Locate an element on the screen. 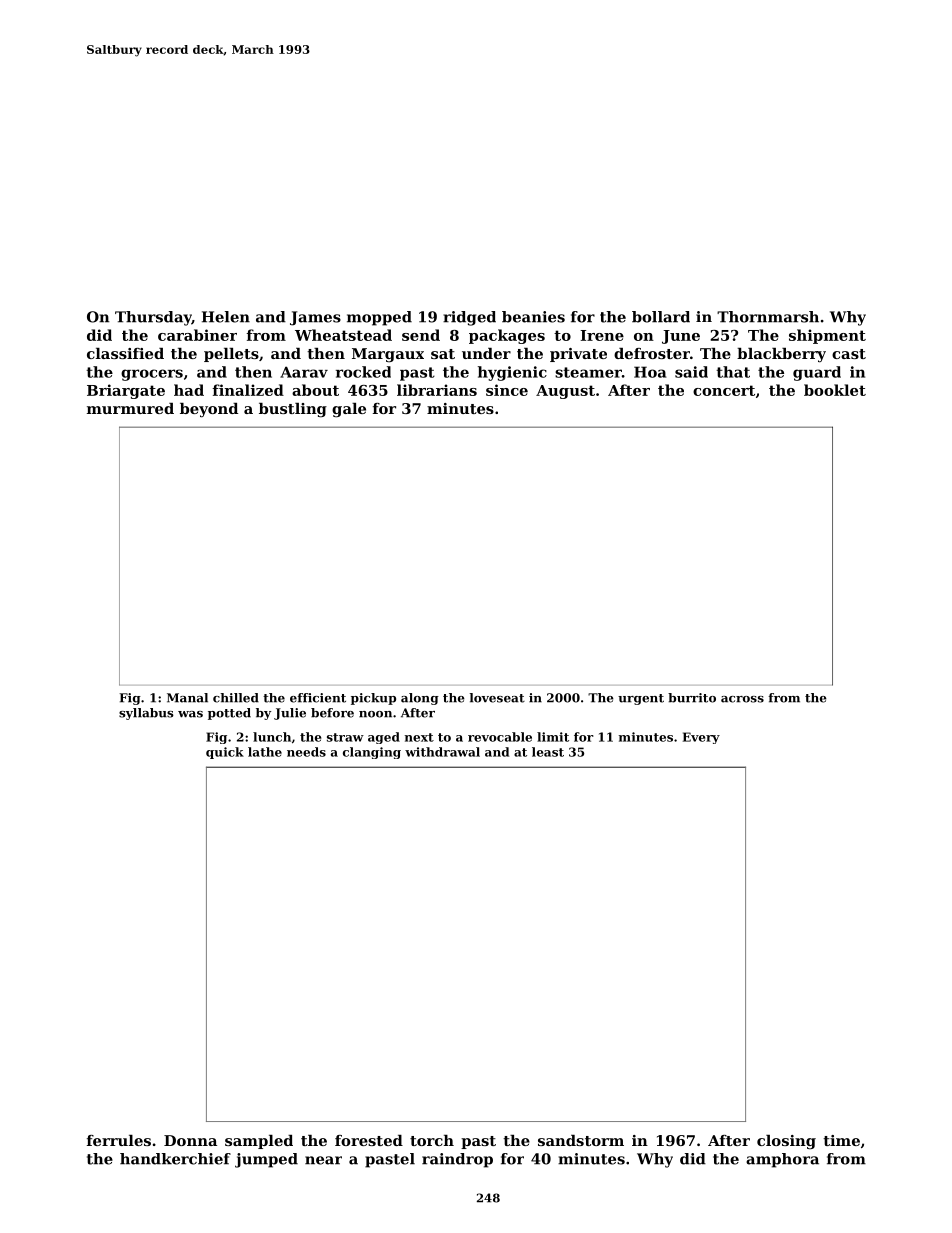 Image resolution: width=952 pixels, height=1233 pixels. raindrop is located at coordinates (457, 1160).
